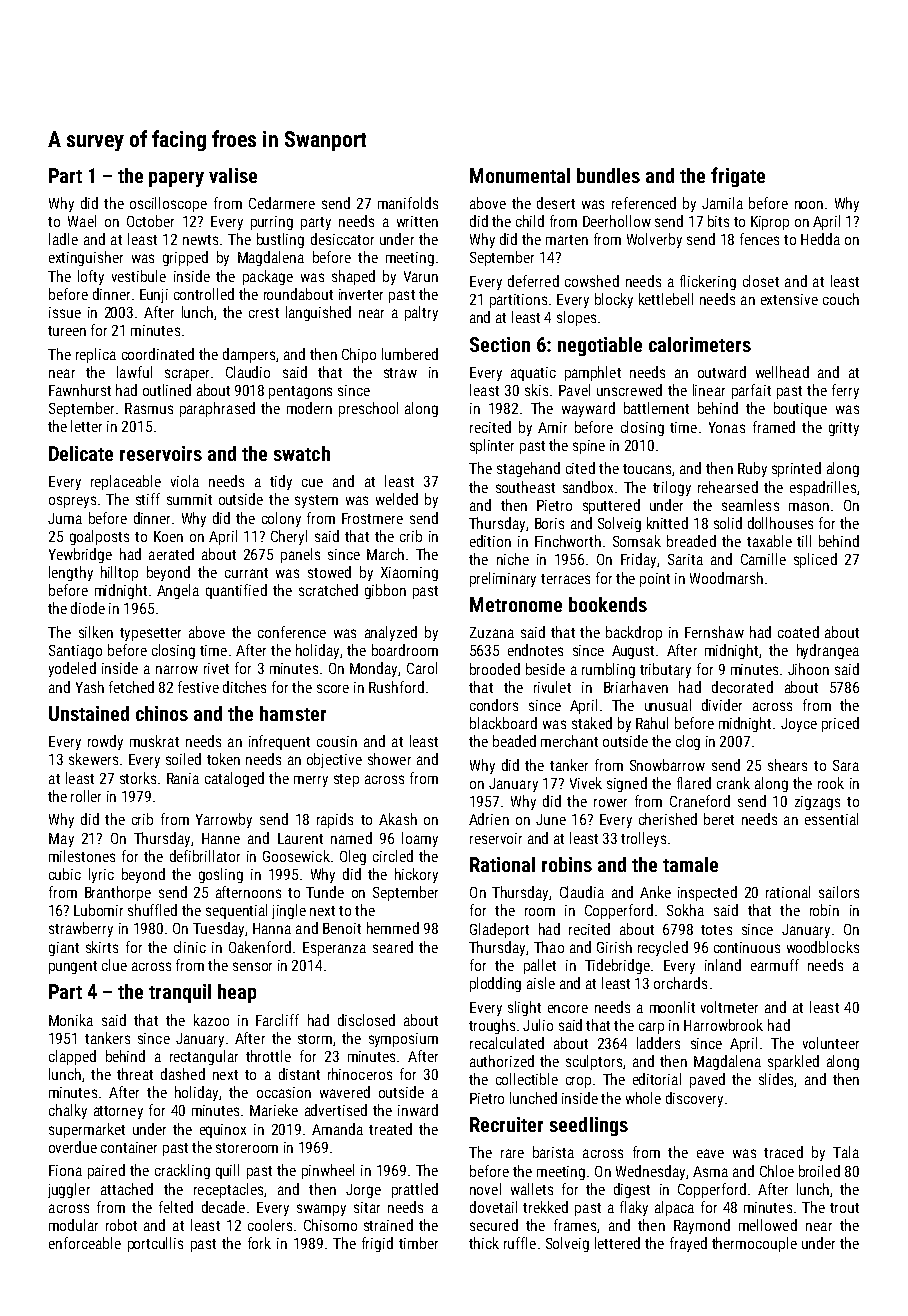 This screenshot has height=1316, width=908. I want to click on Jihoon, so click(808, 669).
